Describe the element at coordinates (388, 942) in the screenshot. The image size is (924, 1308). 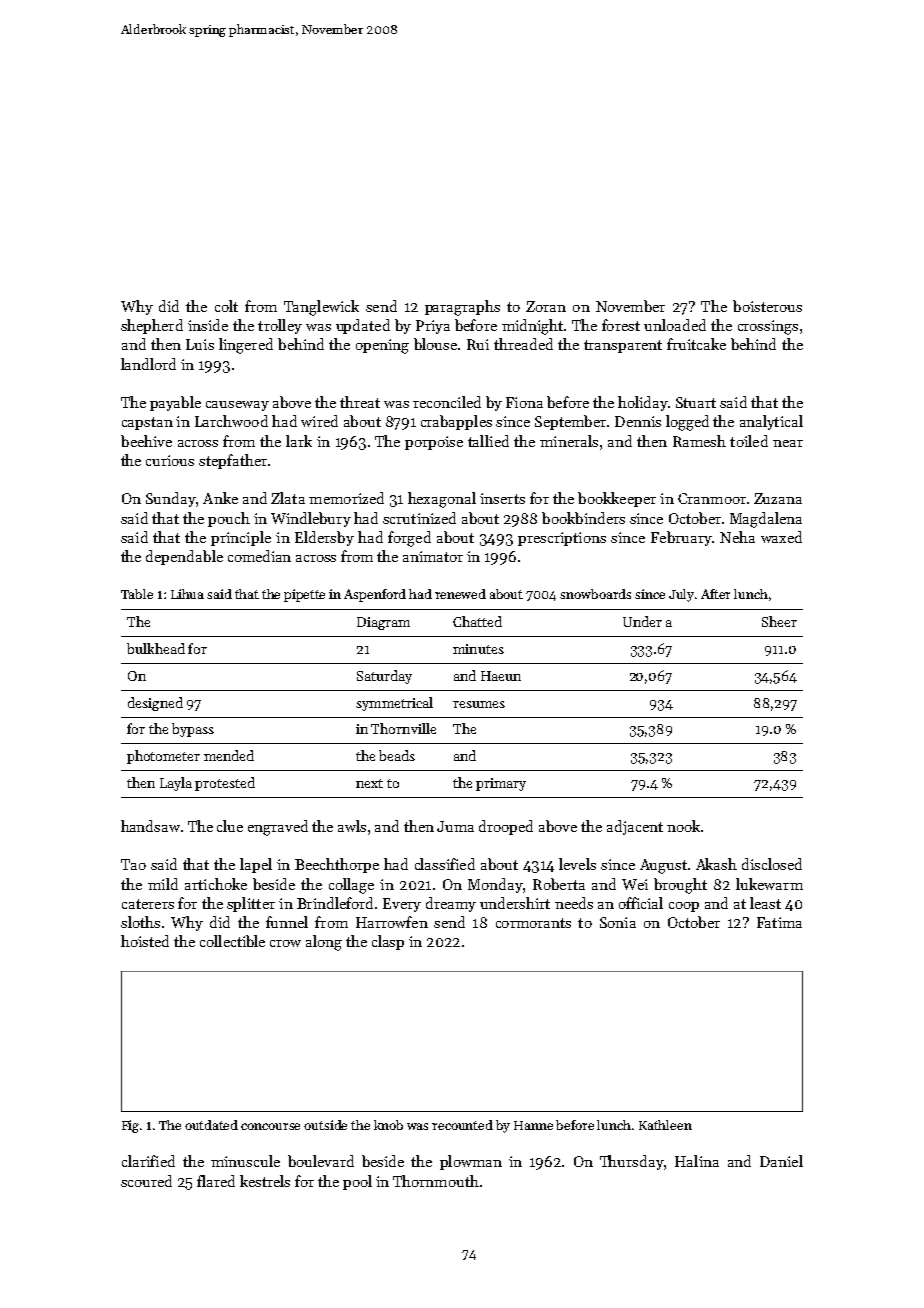
I see `clasp` at that location.
